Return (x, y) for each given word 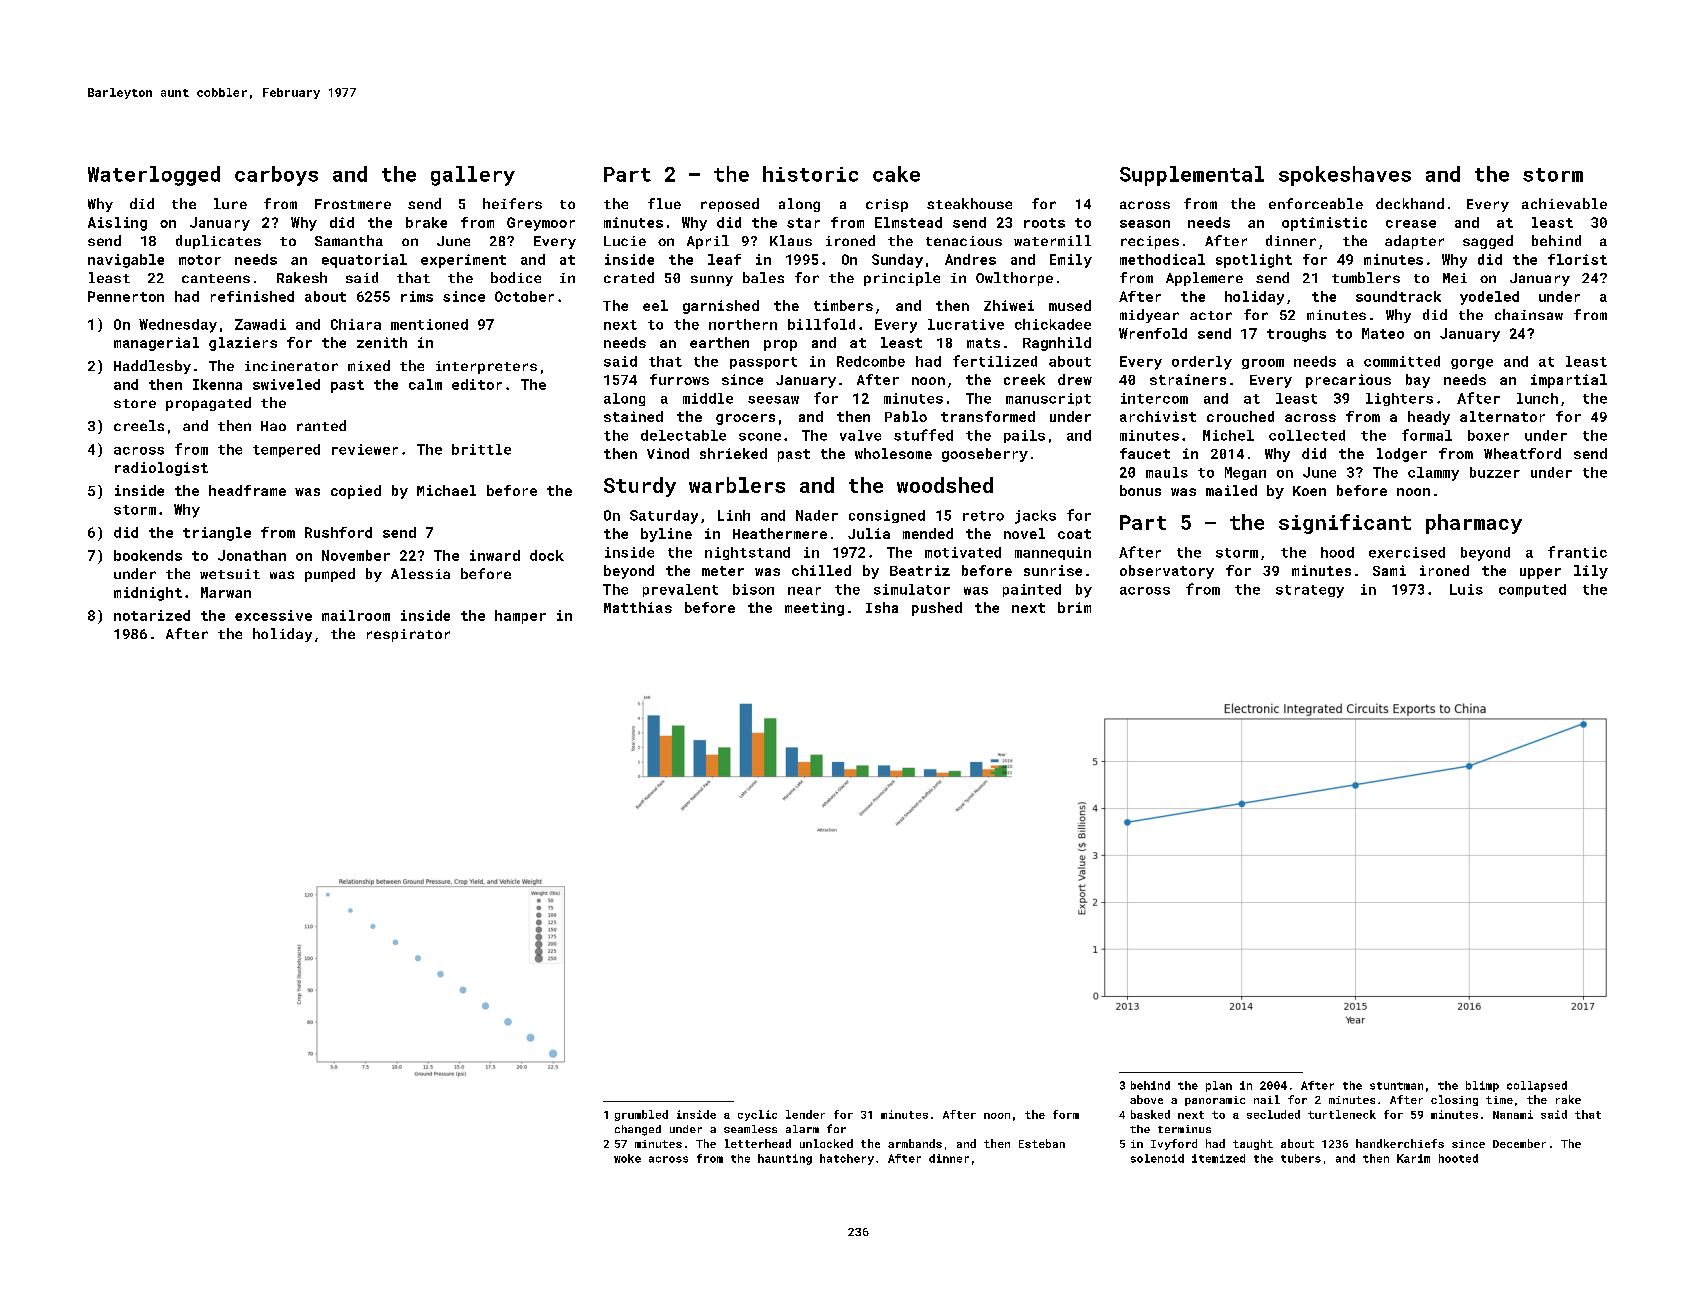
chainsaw (1529, 314)
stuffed (923, 435)
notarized (152, 615)
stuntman (1396, 1086)
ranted (321, 425)
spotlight (1254, 261)
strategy (1310, 591)
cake (896, 174)
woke (627, 1158)
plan (1219, 1086)
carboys (276, 176)
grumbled (641, 1115)
